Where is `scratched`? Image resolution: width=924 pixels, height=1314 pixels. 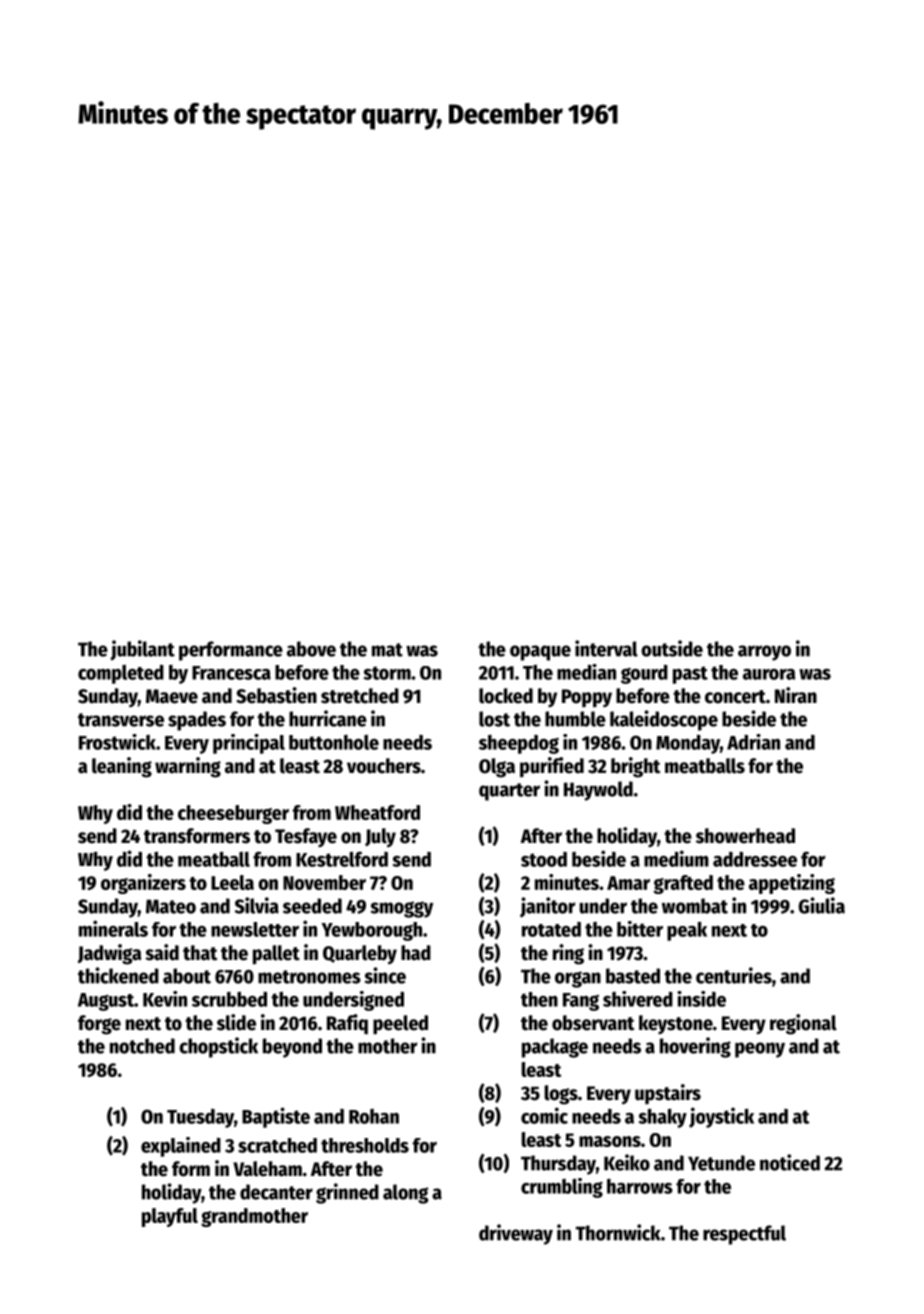 scratched is located at coordinates (277, 1145).
